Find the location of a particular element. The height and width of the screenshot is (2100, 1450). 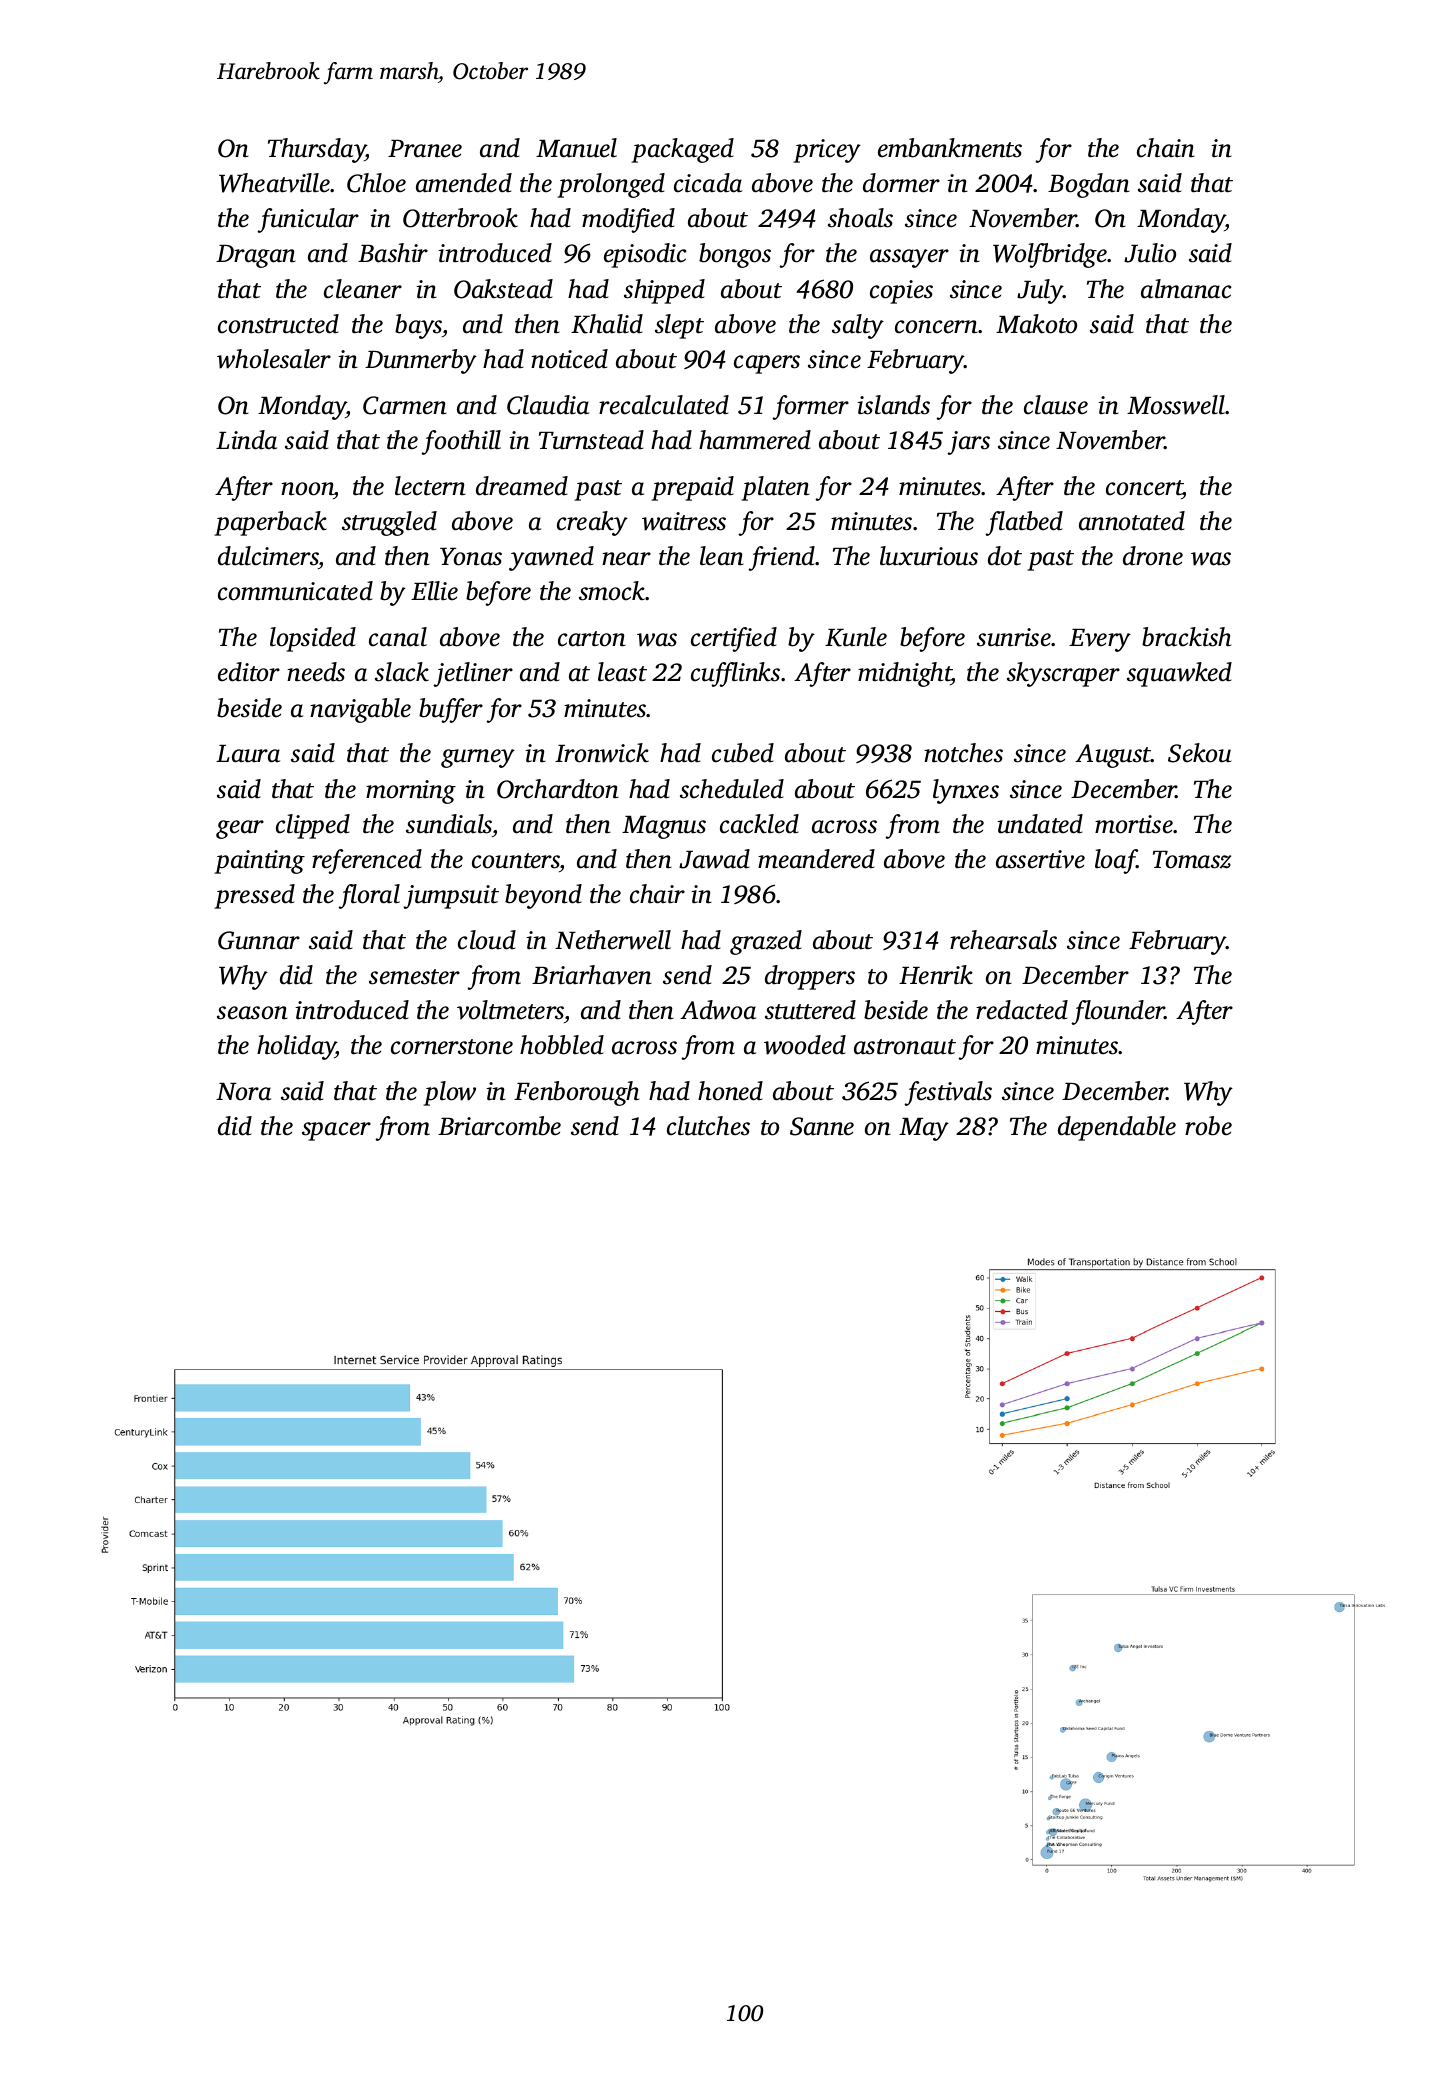

modified is located at coordinates (628, 220).
